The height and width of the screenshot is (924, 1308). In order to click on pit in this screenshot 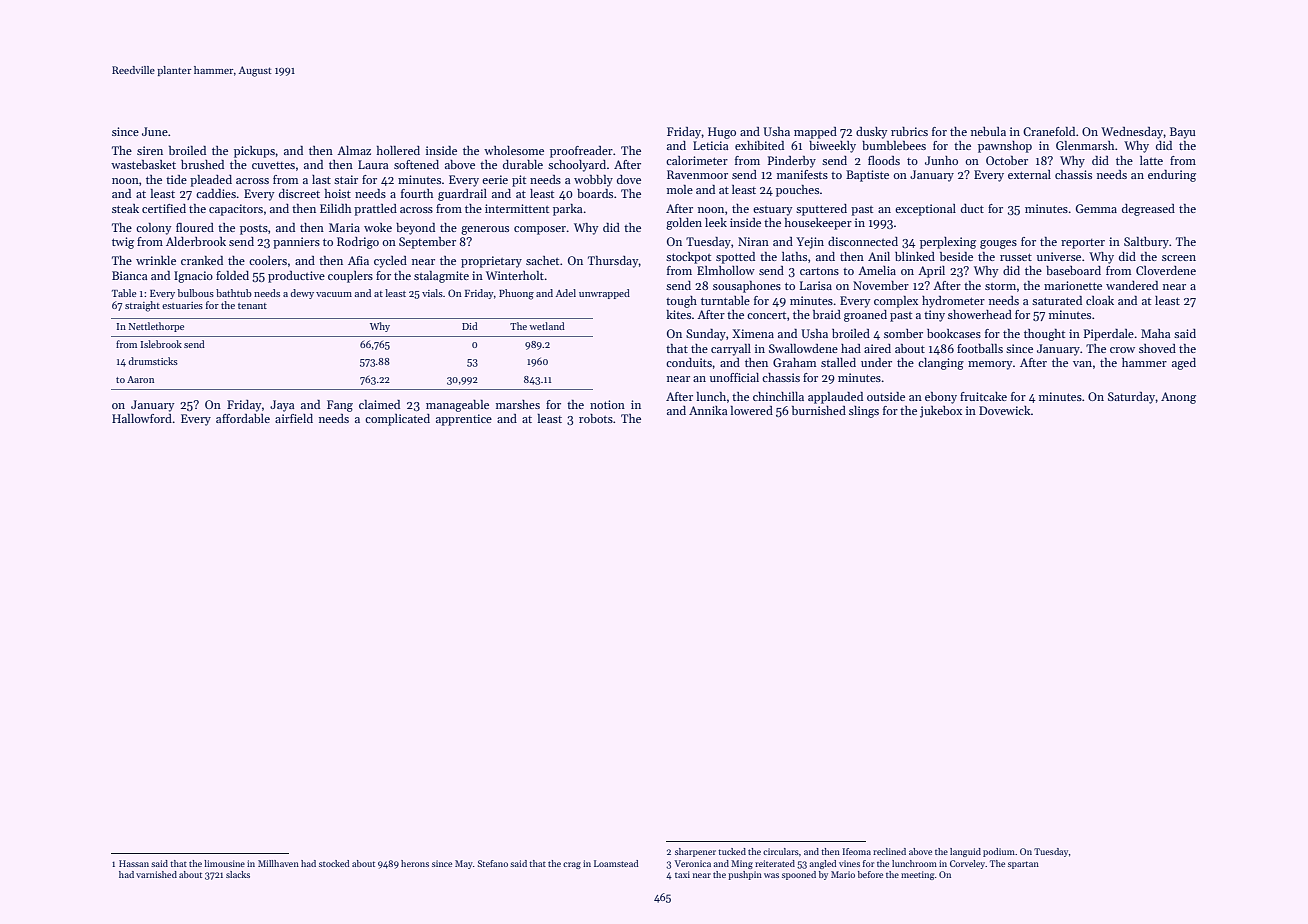, I will do `click(519, 181)`.
